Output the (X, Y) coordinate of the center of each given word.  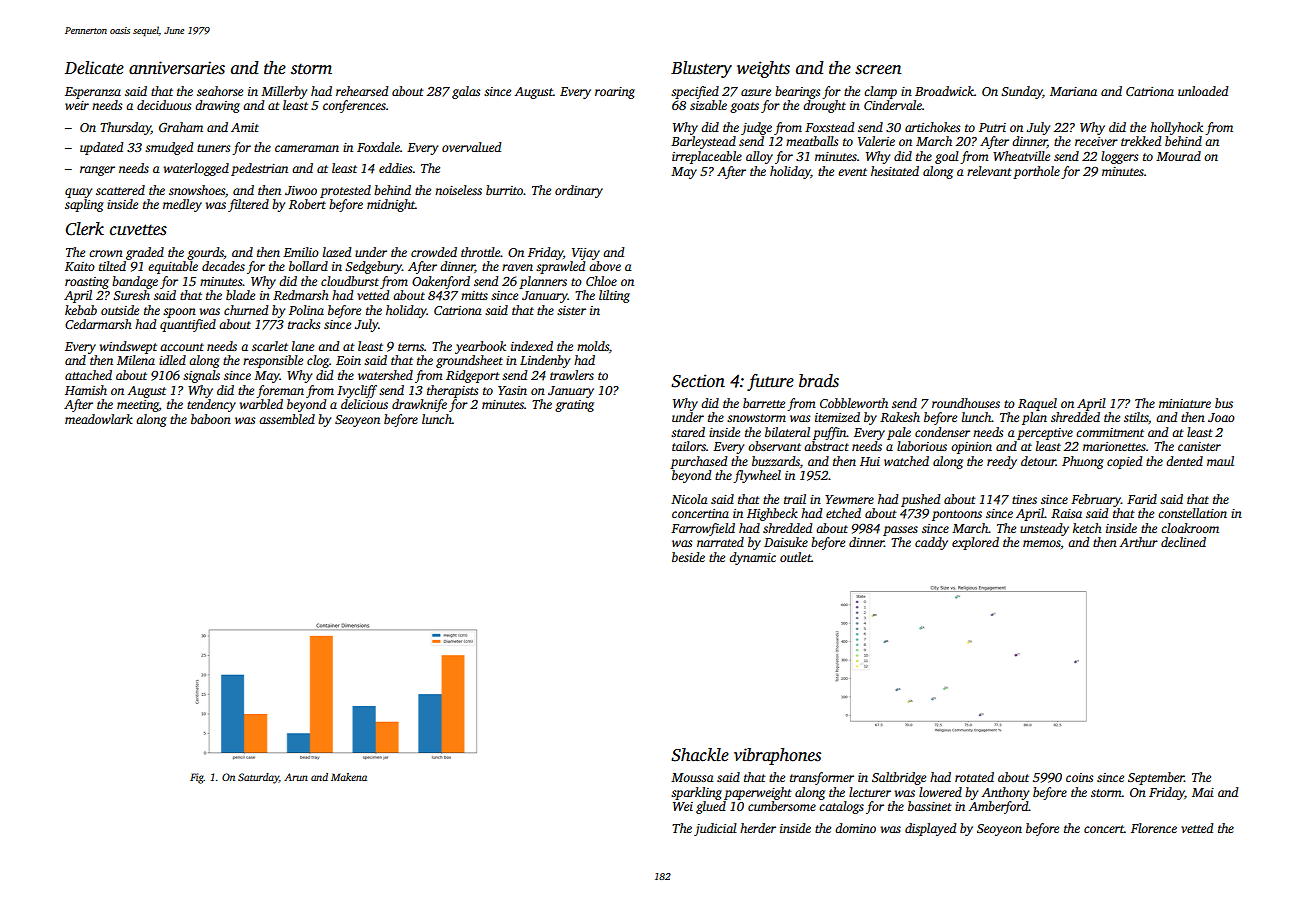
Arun (296, 777)
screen (878, 70)
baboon (211, 419)
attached (88, 375)
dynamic (752, 558)
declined (1183, 542)
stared (688, 432)
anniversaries (177, 68)
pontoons (957, 515)
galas (466, 92)
